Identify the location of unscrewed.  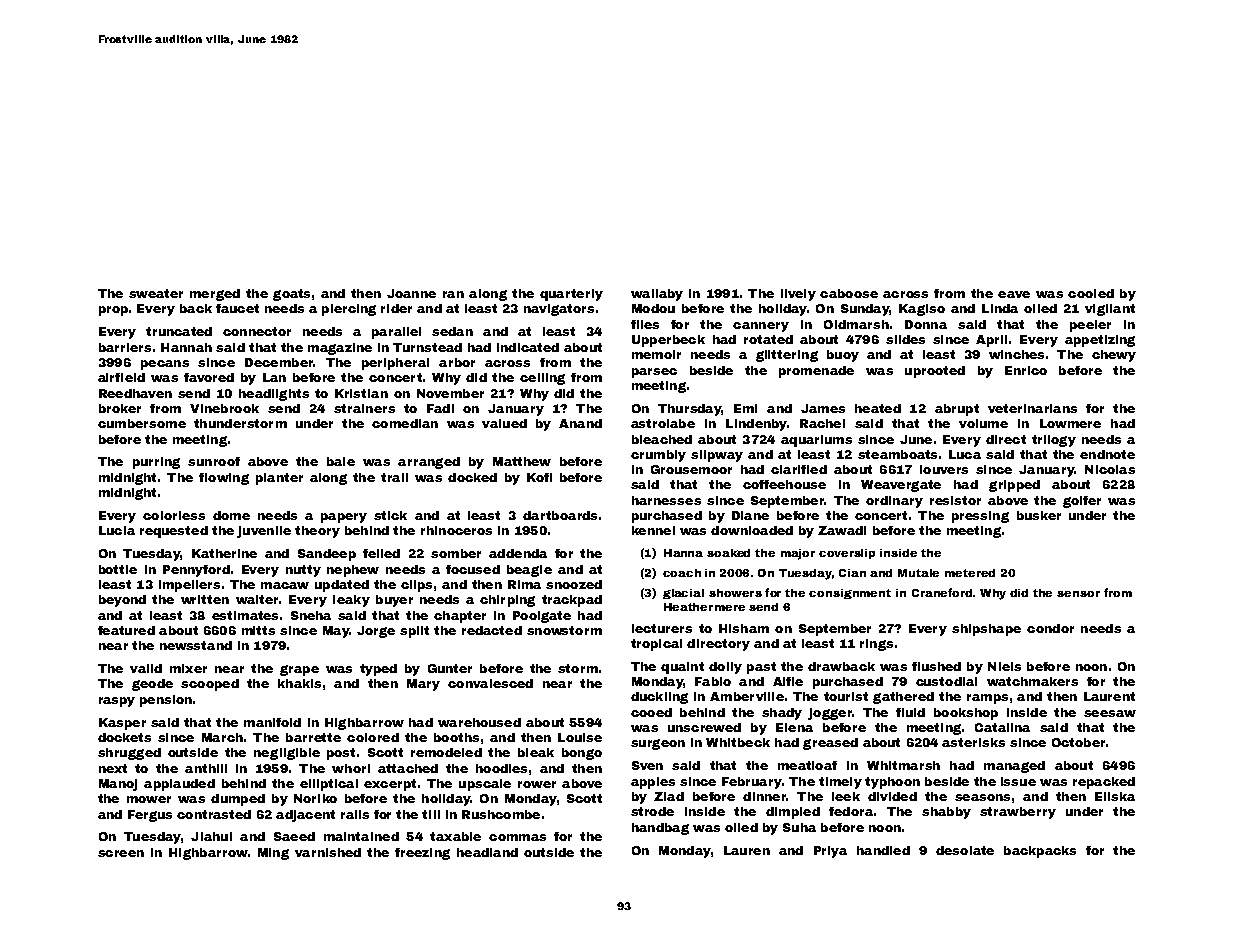
(704, 727).
